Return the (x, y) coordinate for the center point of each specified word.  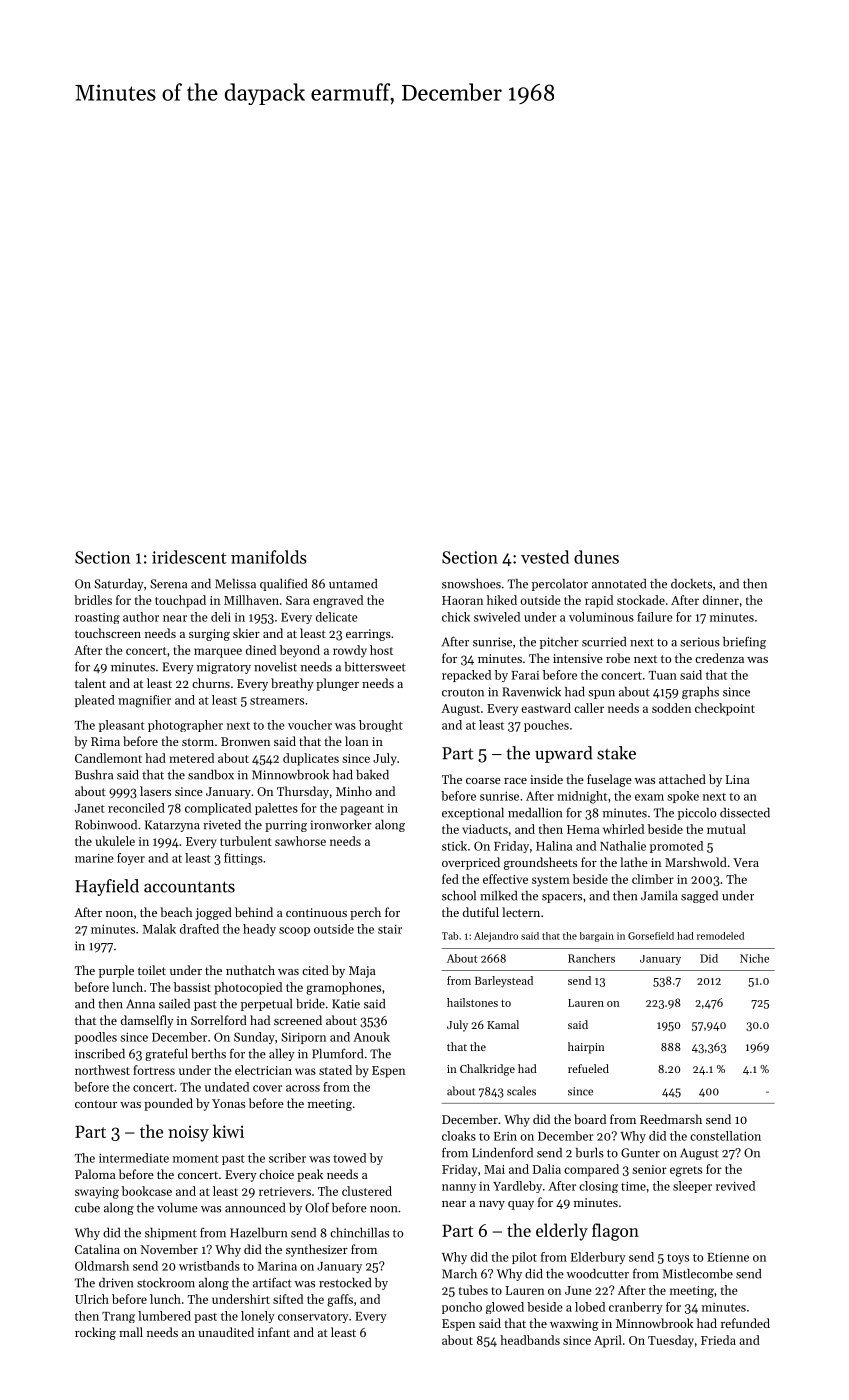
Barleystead (504, 981)
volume (177, 1207)
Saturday (119, 585)
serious (700, 642)
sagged (699, 897)
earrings (368, 635)
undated (227, 1087)
